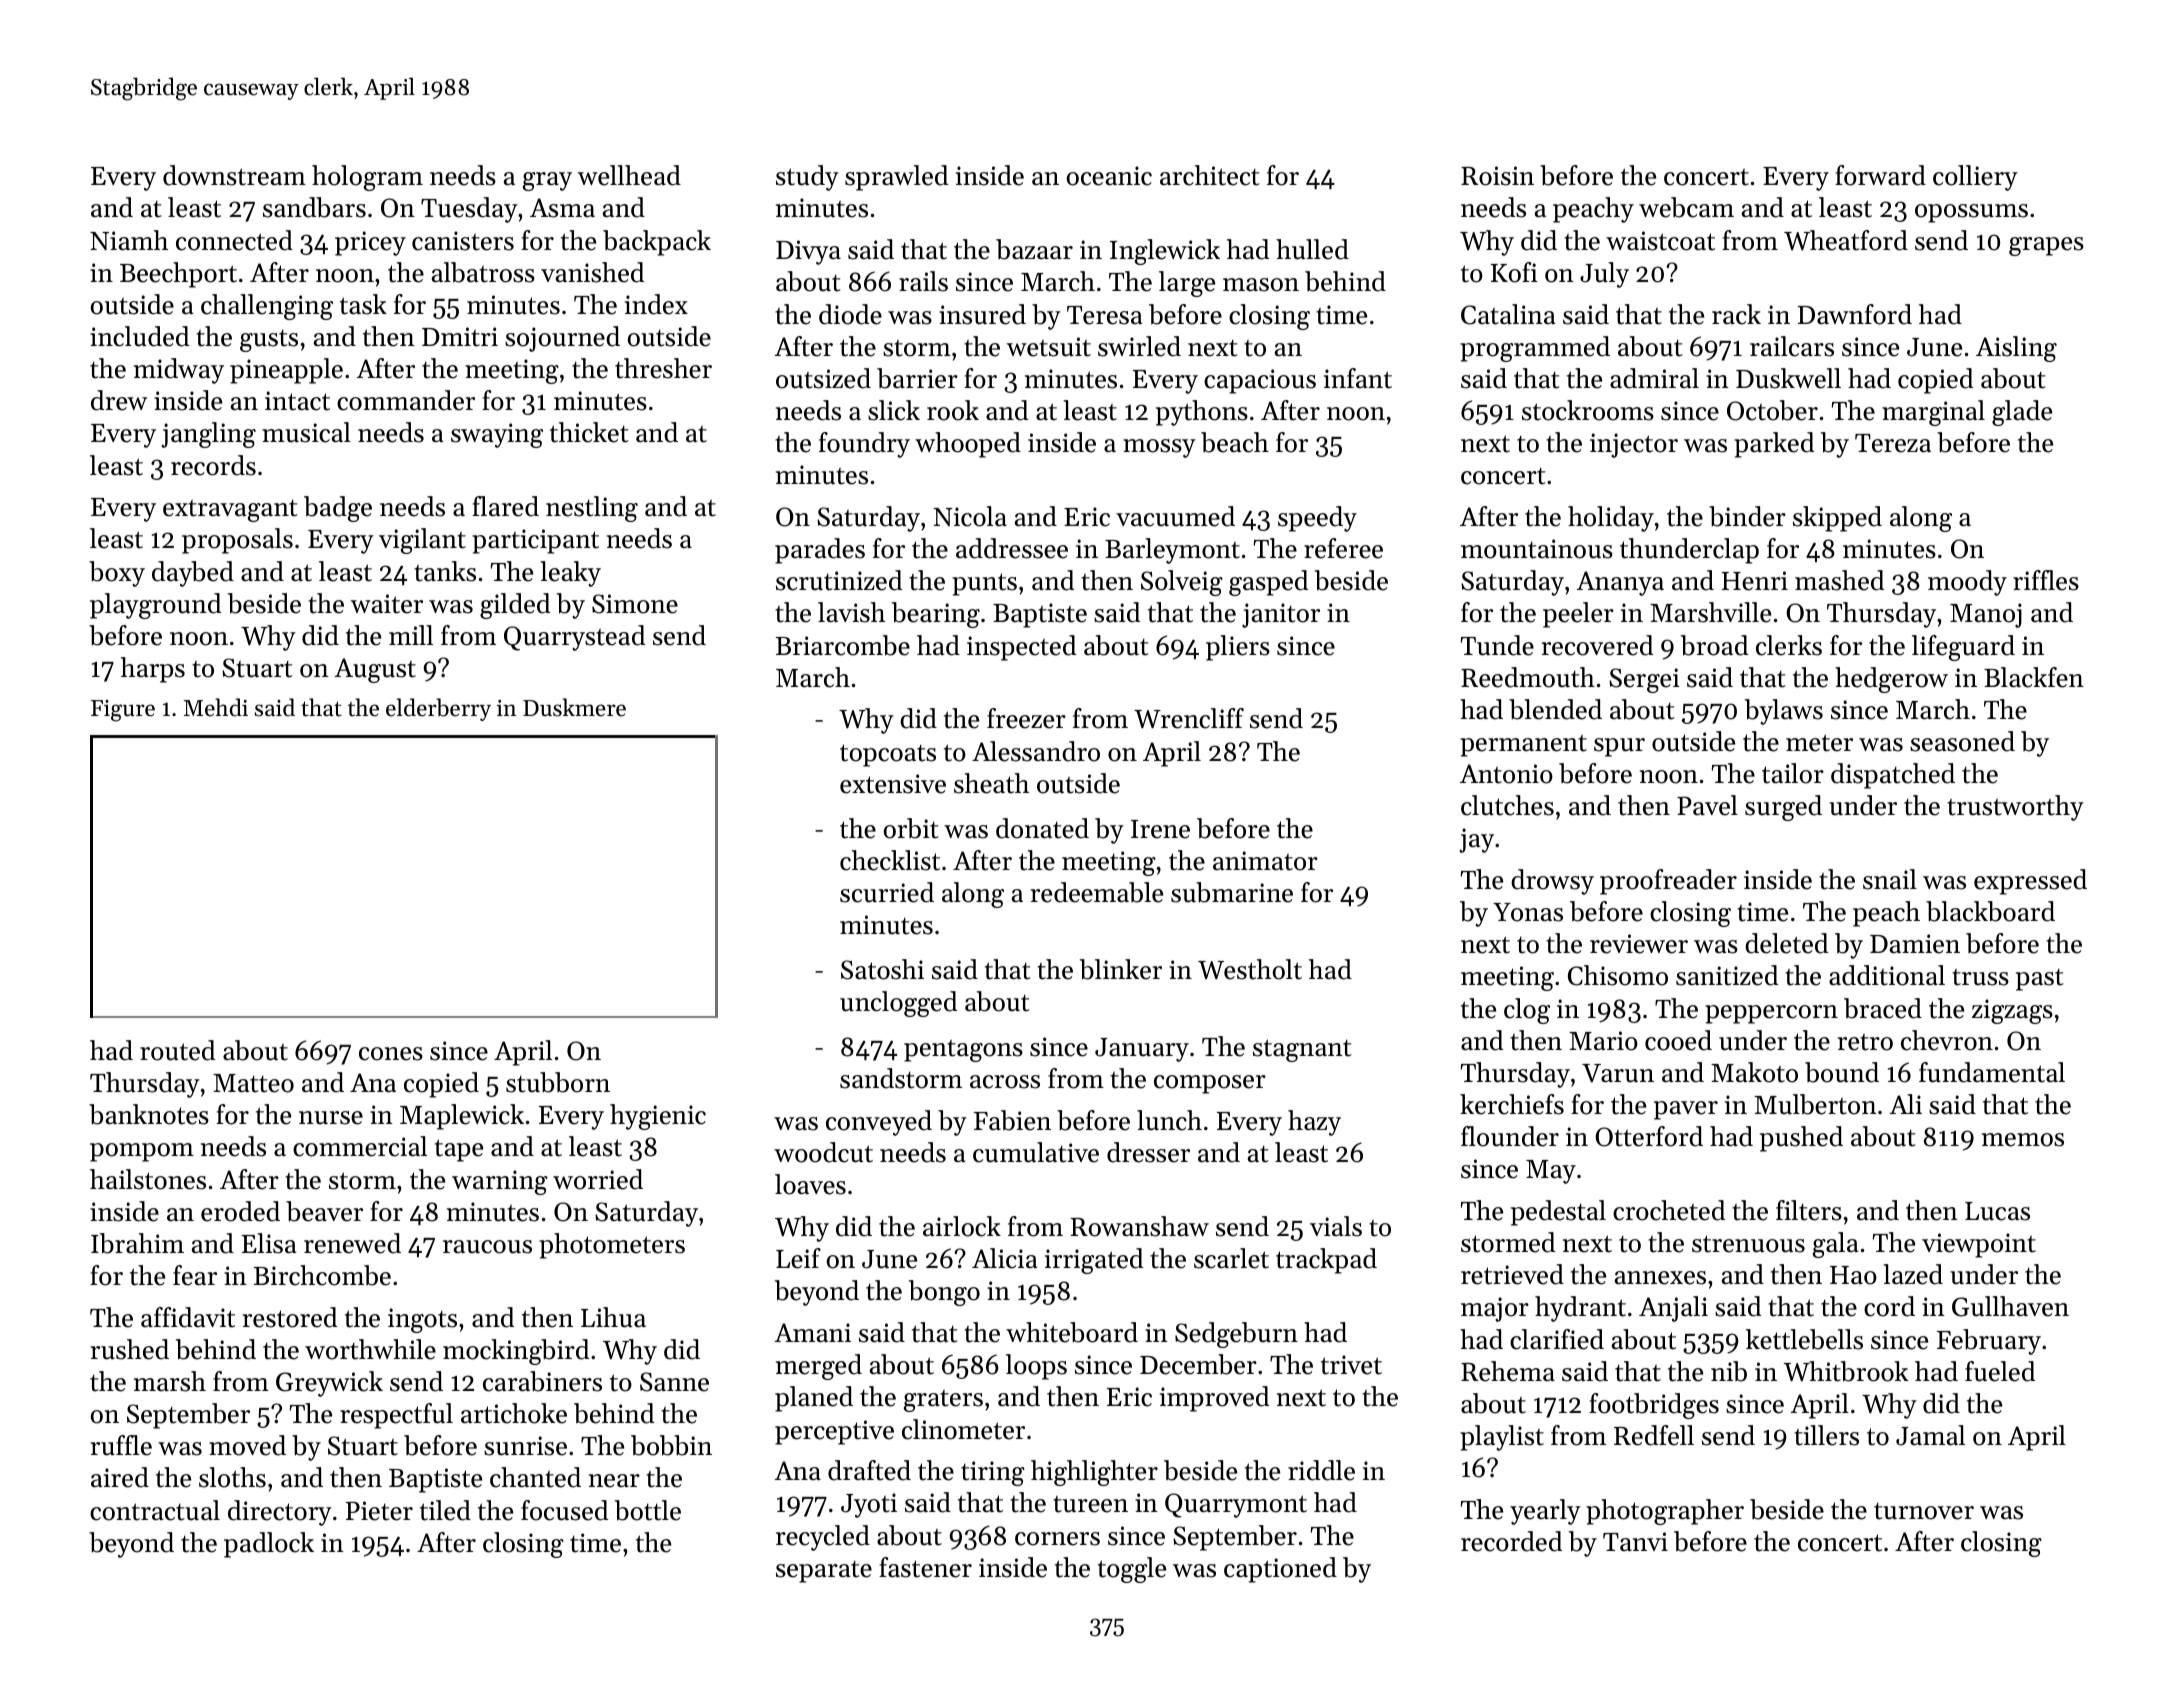  What do you see at coordinates (123, 711) in the image?
I see `Figure` at bounding box center [123, 711].
